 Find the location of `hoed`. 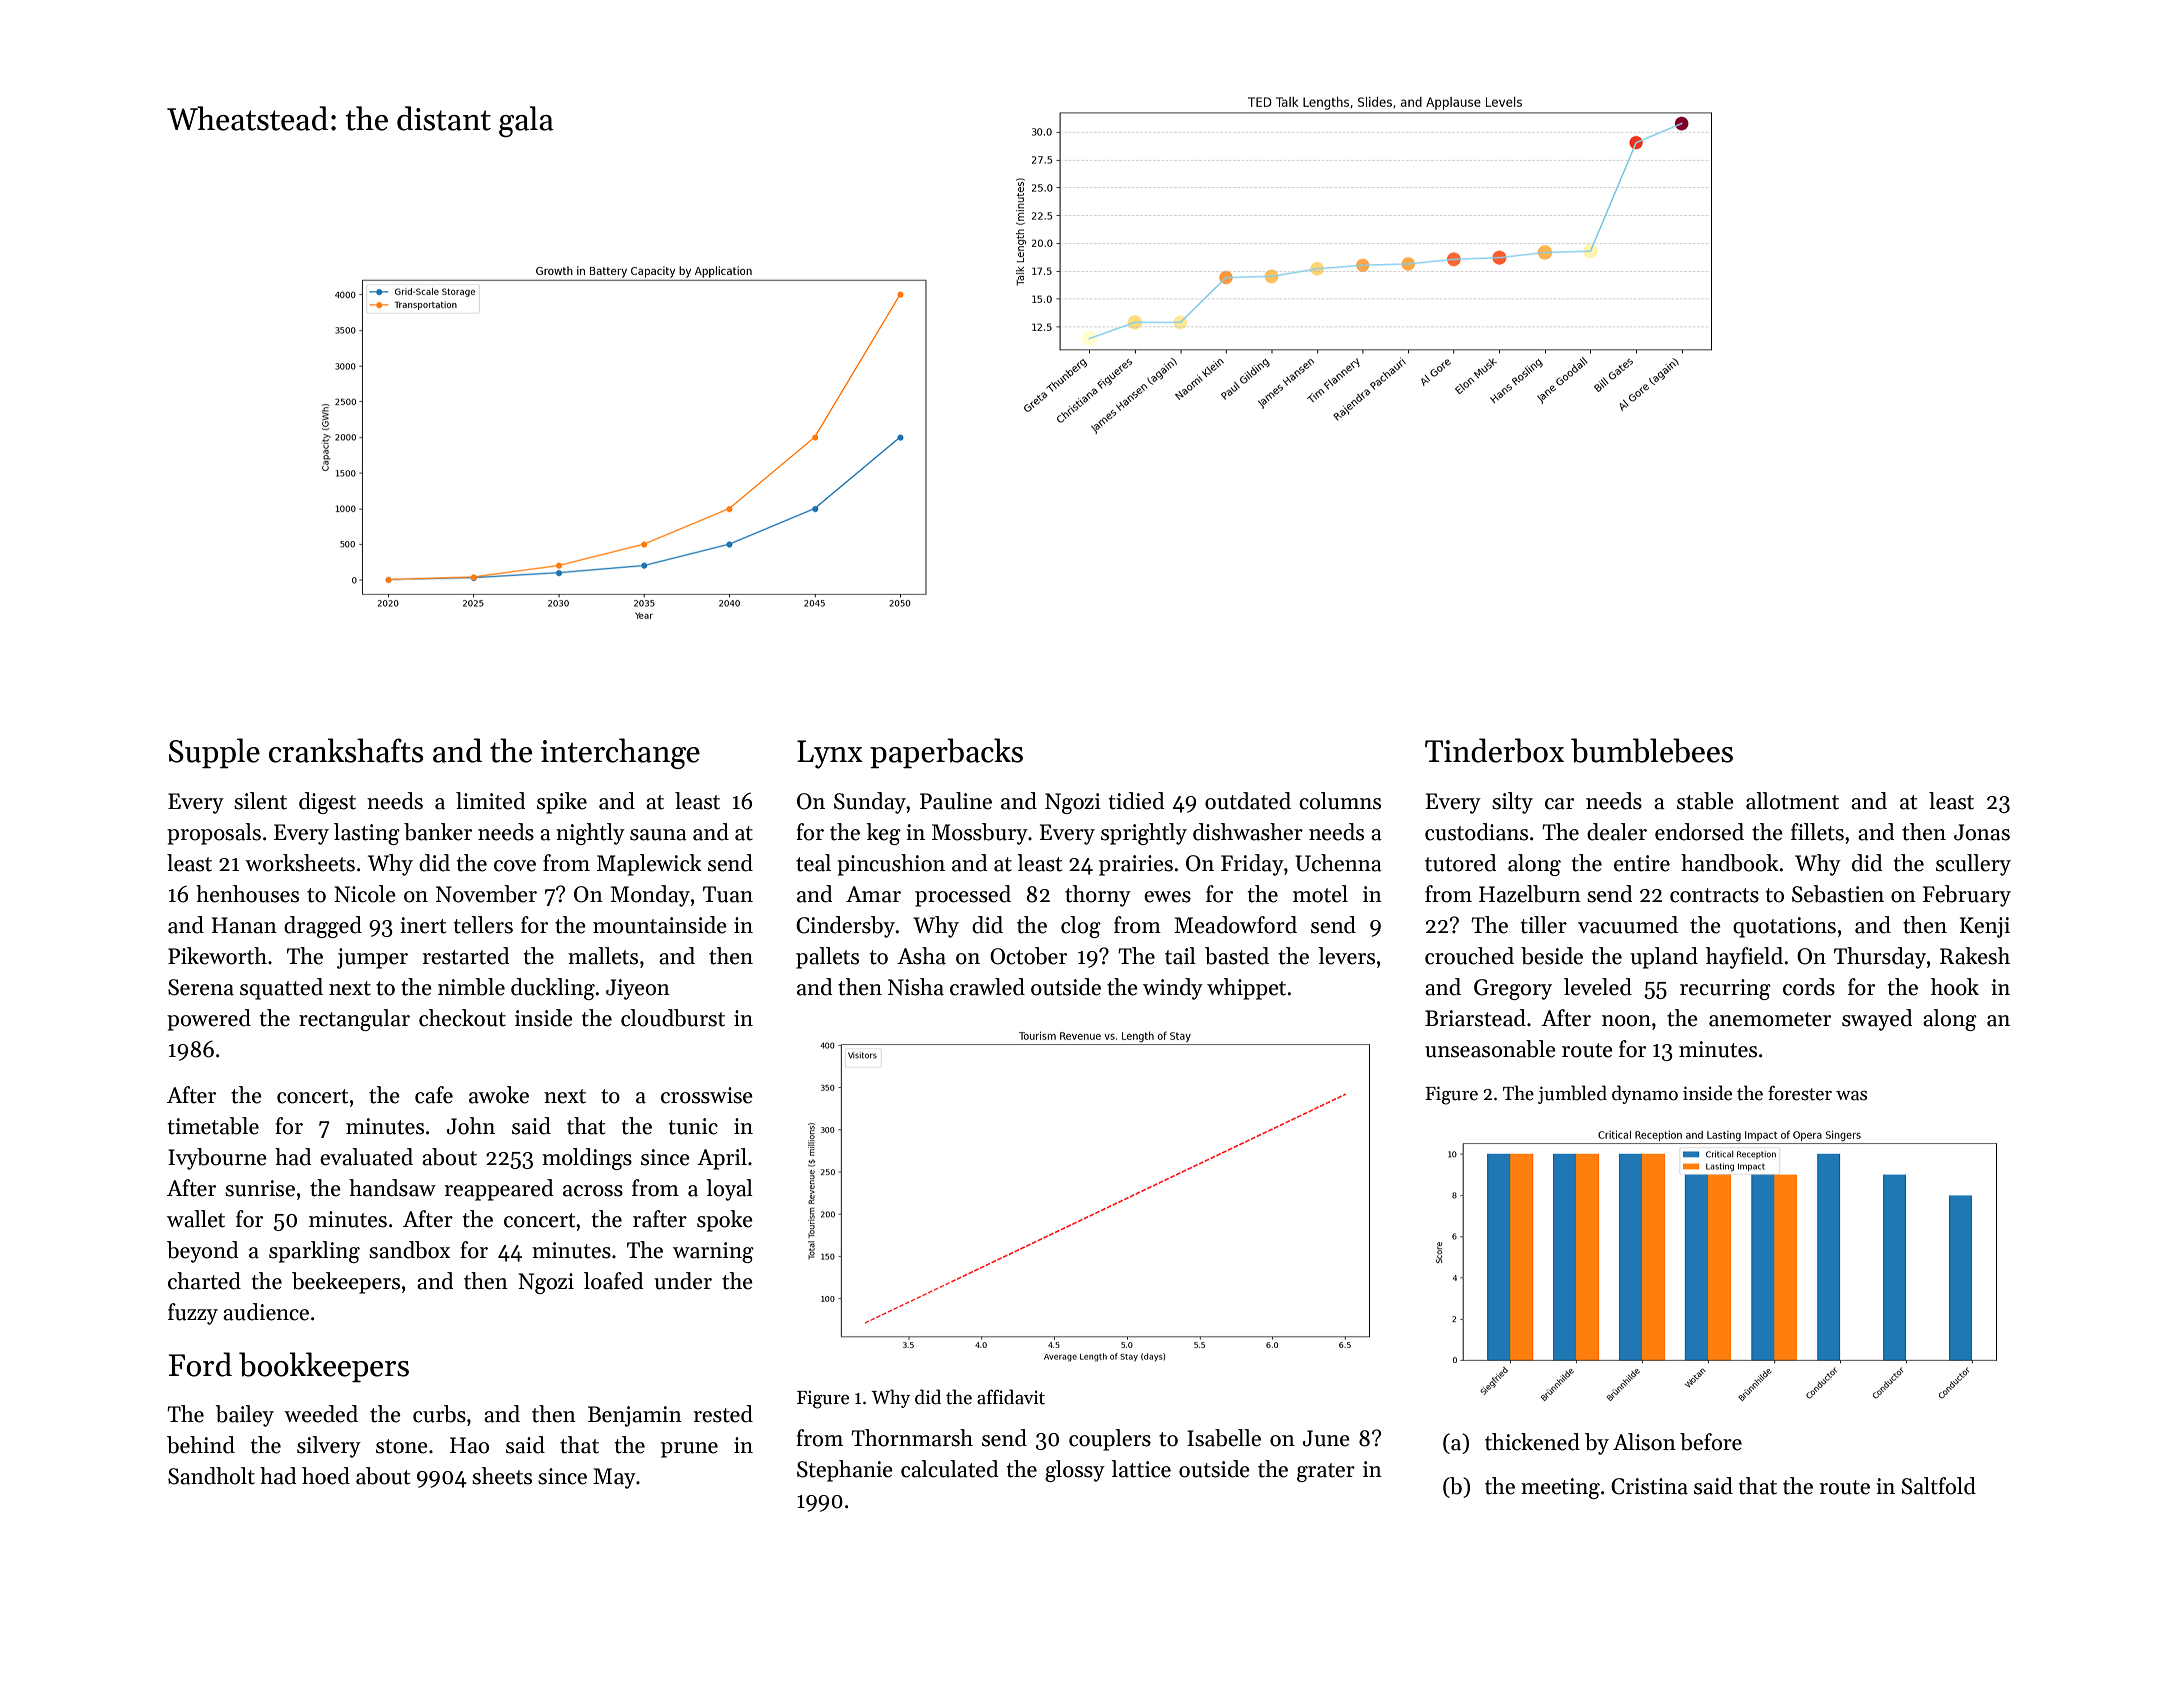

hoed is located at coordinates (326, 1476).
